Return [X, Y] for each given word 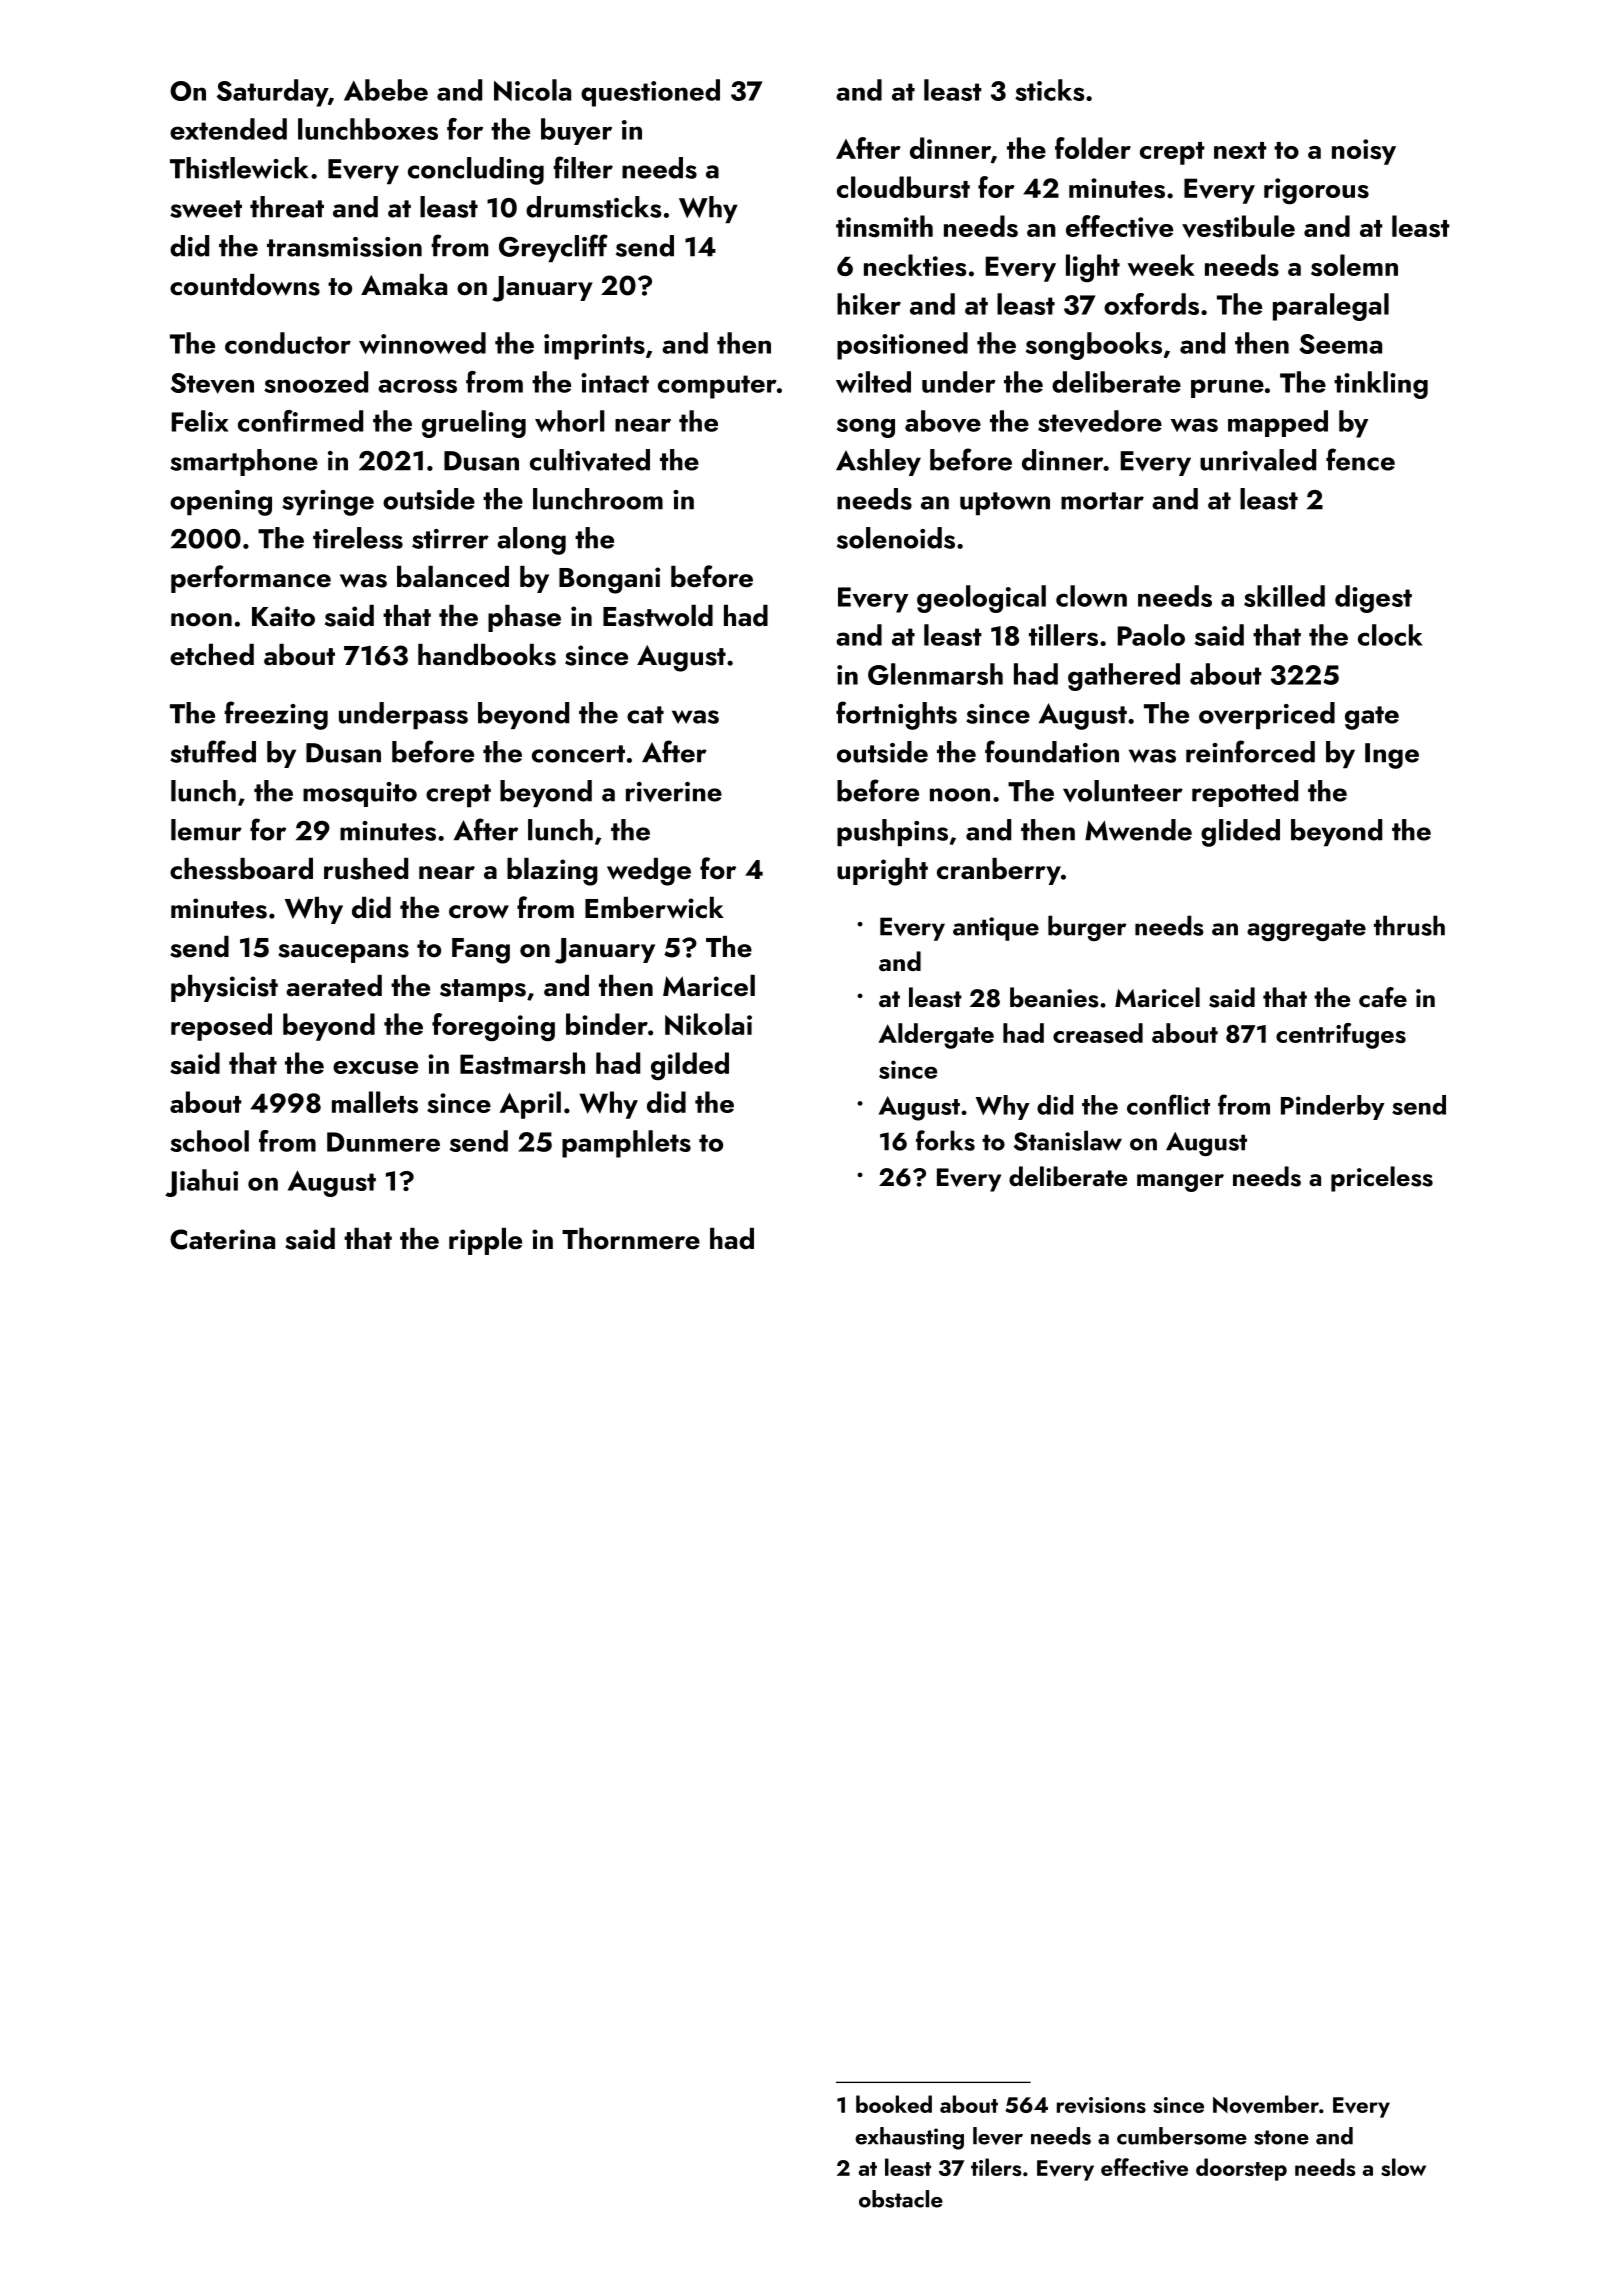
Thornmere [631, 1239]
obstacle [901, 2199]
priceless [1382, 1179]
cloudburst [903, 187]
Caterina [222, 1239]
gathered [1124, 677]
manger [1180, 1183]
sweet [206, 209]
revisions [1101, 2105]
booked [894, 2104]
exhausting [909, 2138]
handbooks [487, 655]
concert [578, 754]
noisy [1364, 152]
